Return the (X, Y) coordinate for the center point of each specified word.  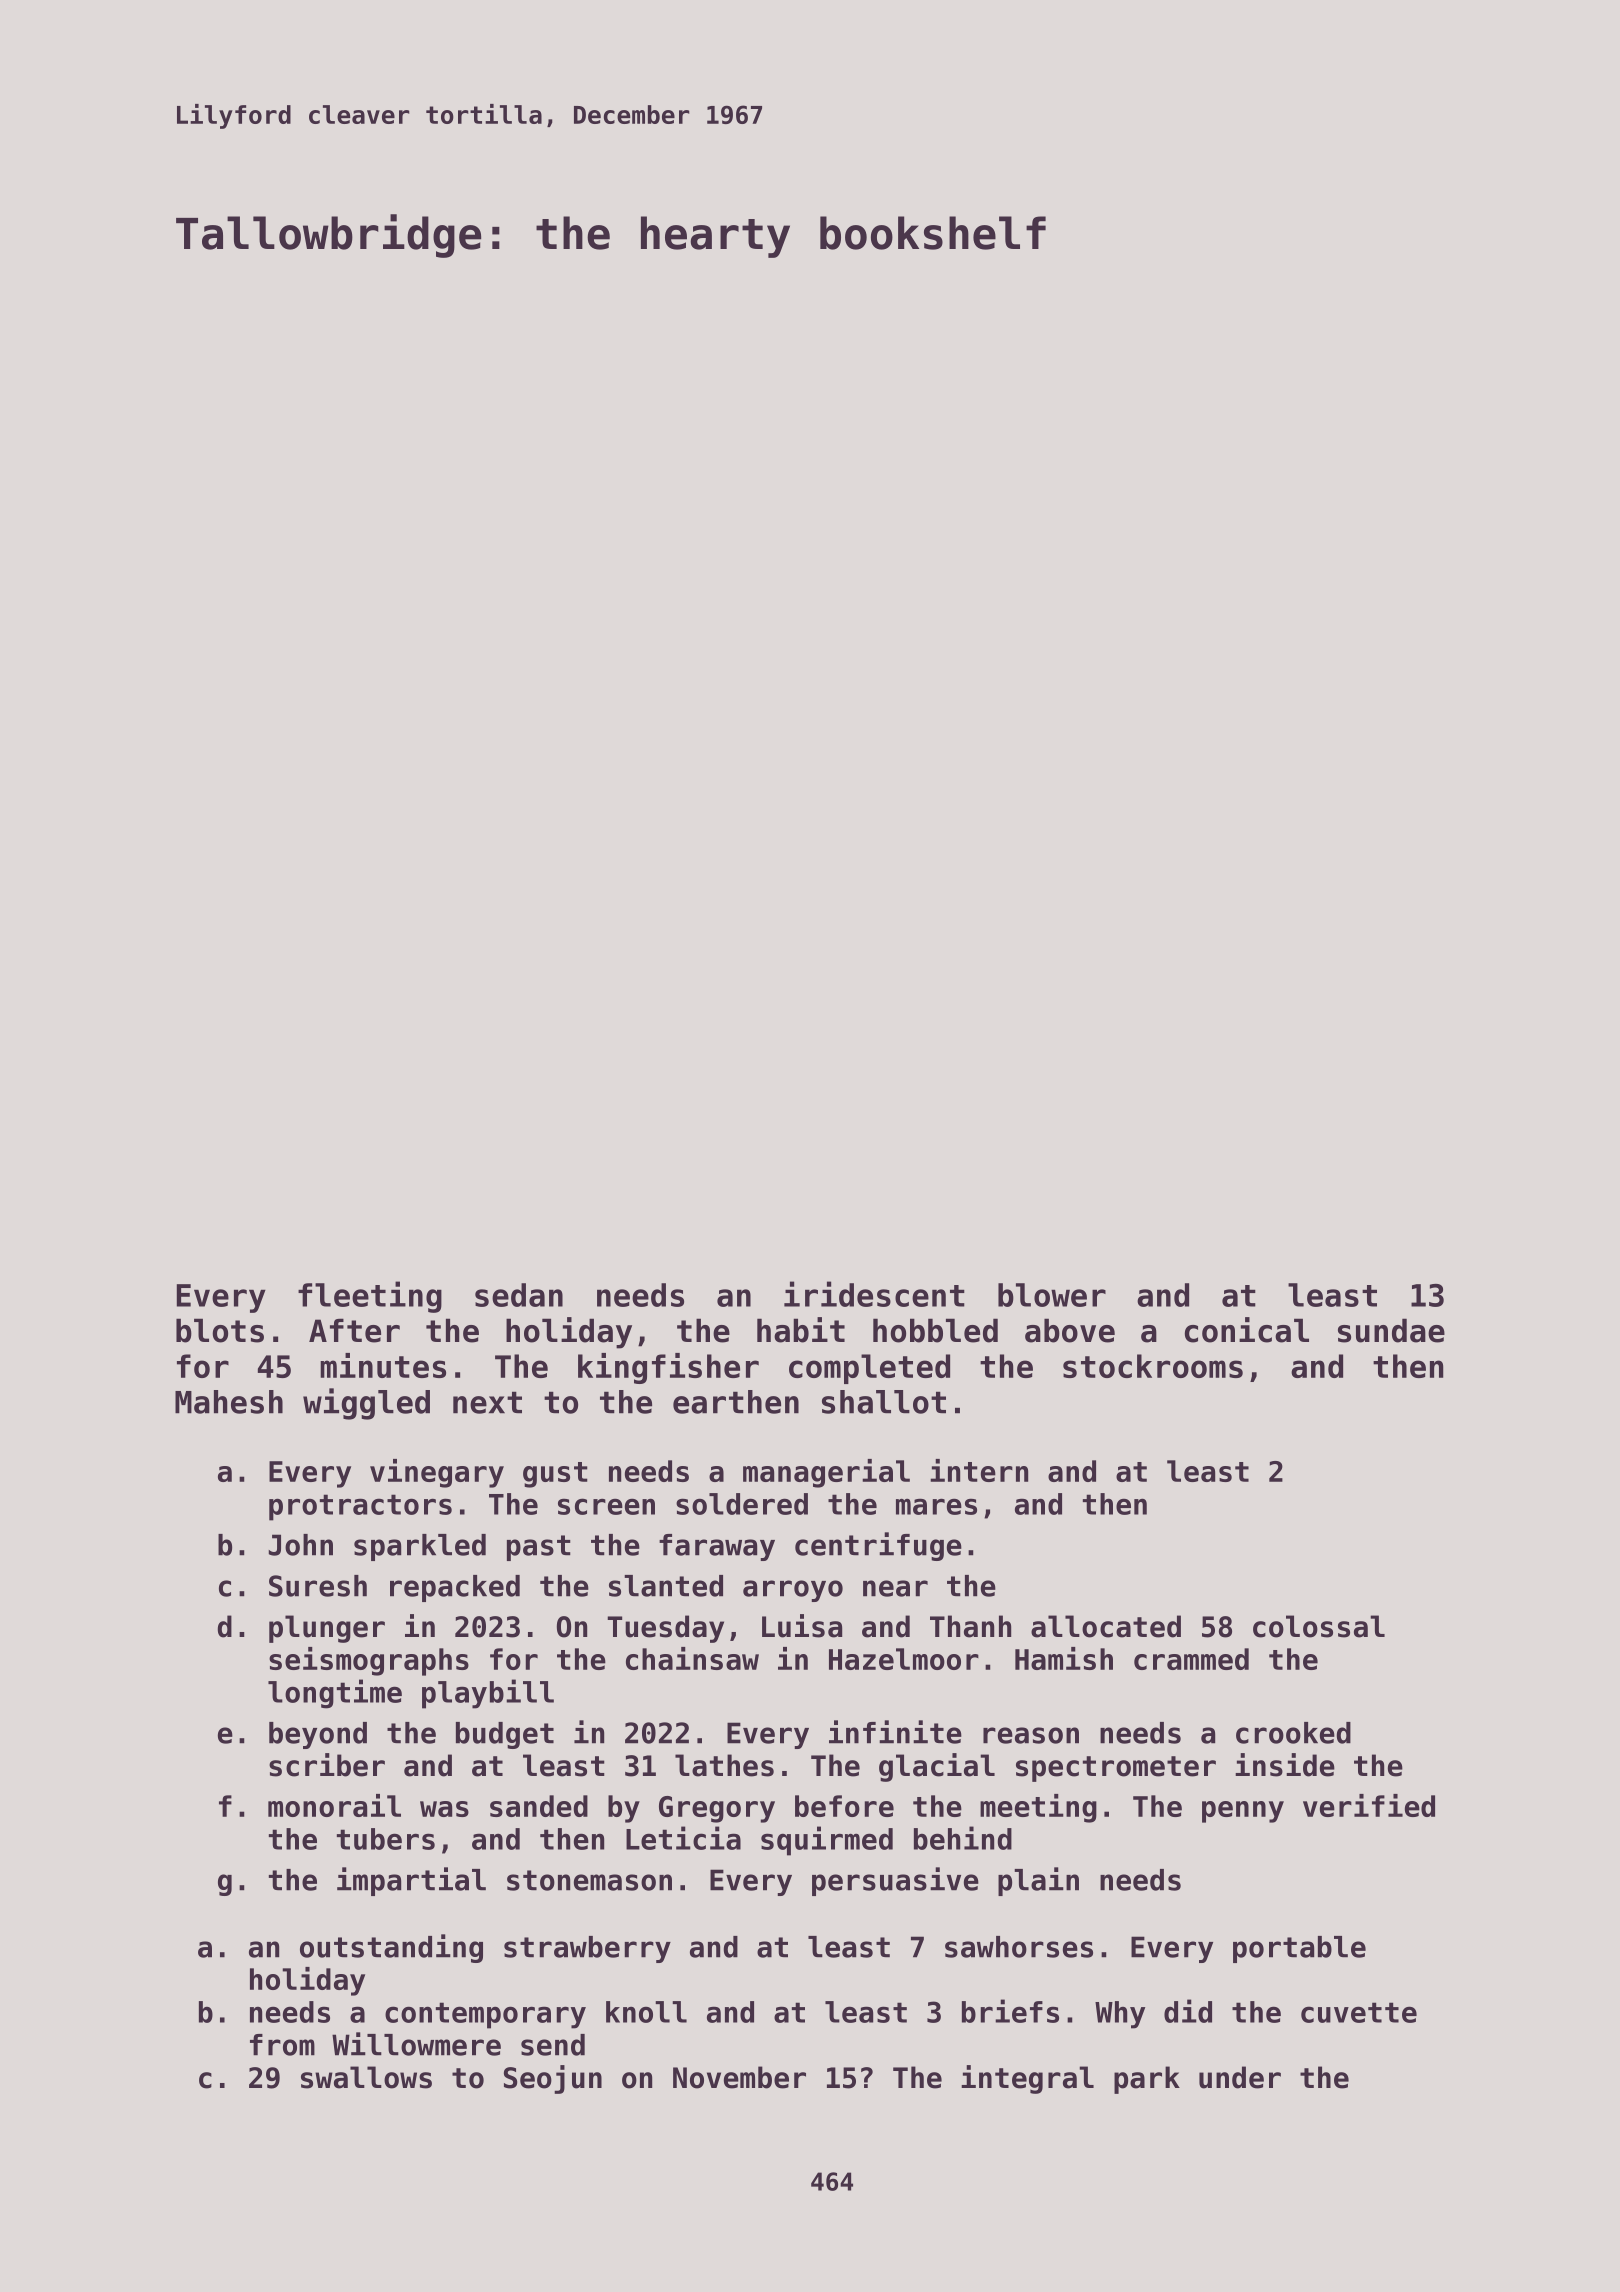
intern (979, 1470)
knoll (646, 2012)
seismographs (369, 1661)
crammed (1191, 1659)
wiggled (366, 1404)
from (282, 2045)
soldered (742, 1504)
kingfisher (668, 1368)
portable (1299, 1949)
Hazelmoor (904, 1659)
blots (220, 1330)
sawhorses (1019, 1947)
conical (1247, 1330)
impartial (411, 1881)
